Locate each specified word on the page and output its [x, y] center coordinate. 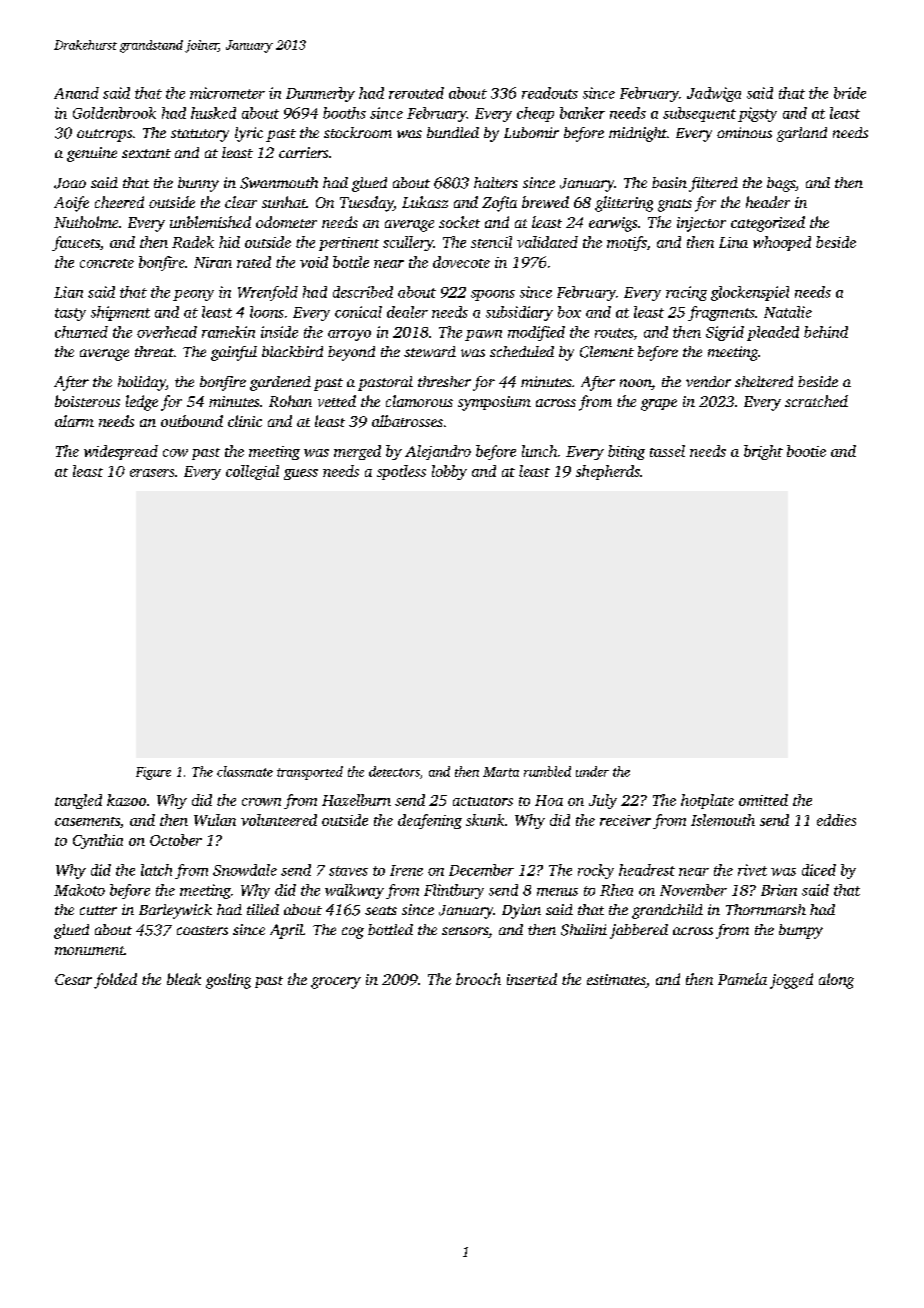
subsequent [699, 114]
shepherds [608, 472]
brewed [545, 202]
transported [310, 773]
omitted [763, 800]
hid [229, 242]
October [176, 840]
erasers [152, 473]
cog [353, 933]
